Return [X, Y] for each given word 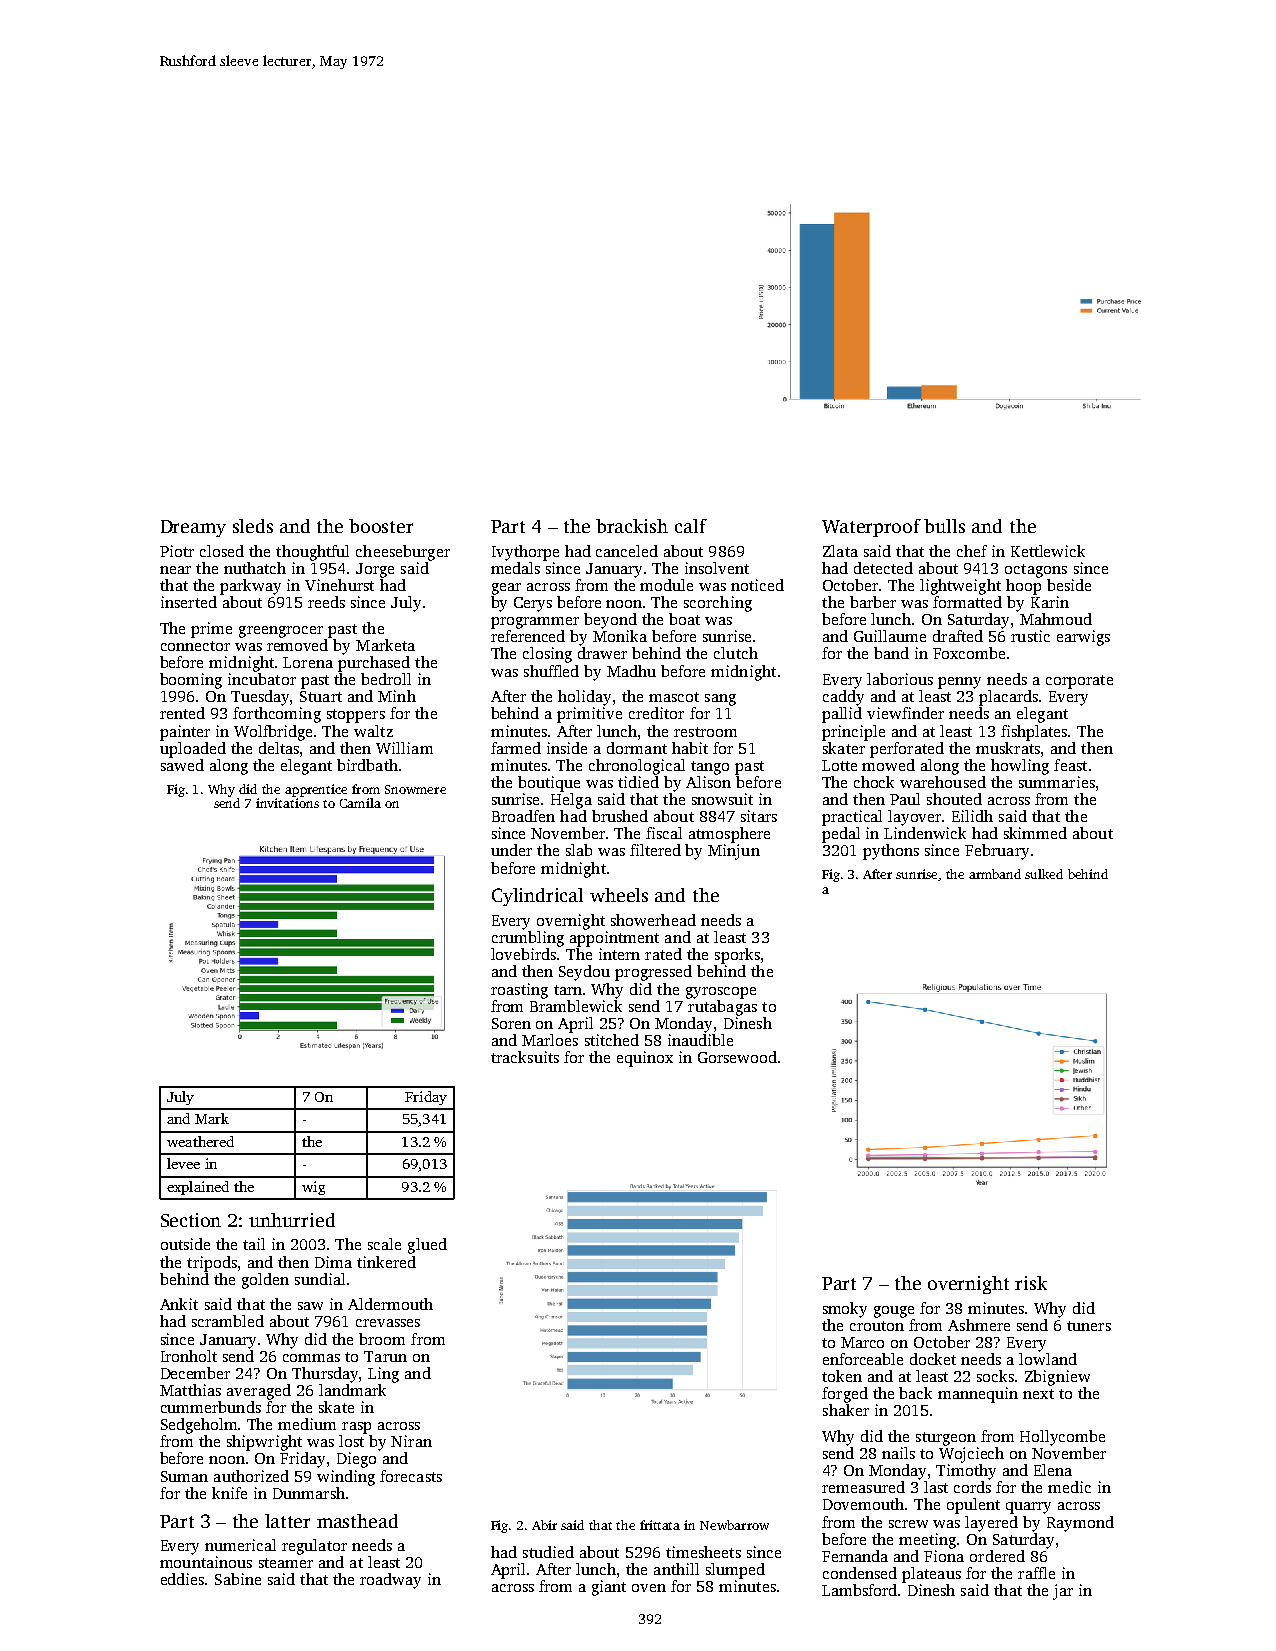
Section [191, 1220]
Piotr [177, 551]
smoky [845, 1310]
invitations [287, 803]
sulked [1044, 874]
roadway [390, 1581]
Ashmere [979, 1325]
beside [1069, 585]
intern [619, 954]
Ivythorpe [525, 553]
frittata [660, 1525]
